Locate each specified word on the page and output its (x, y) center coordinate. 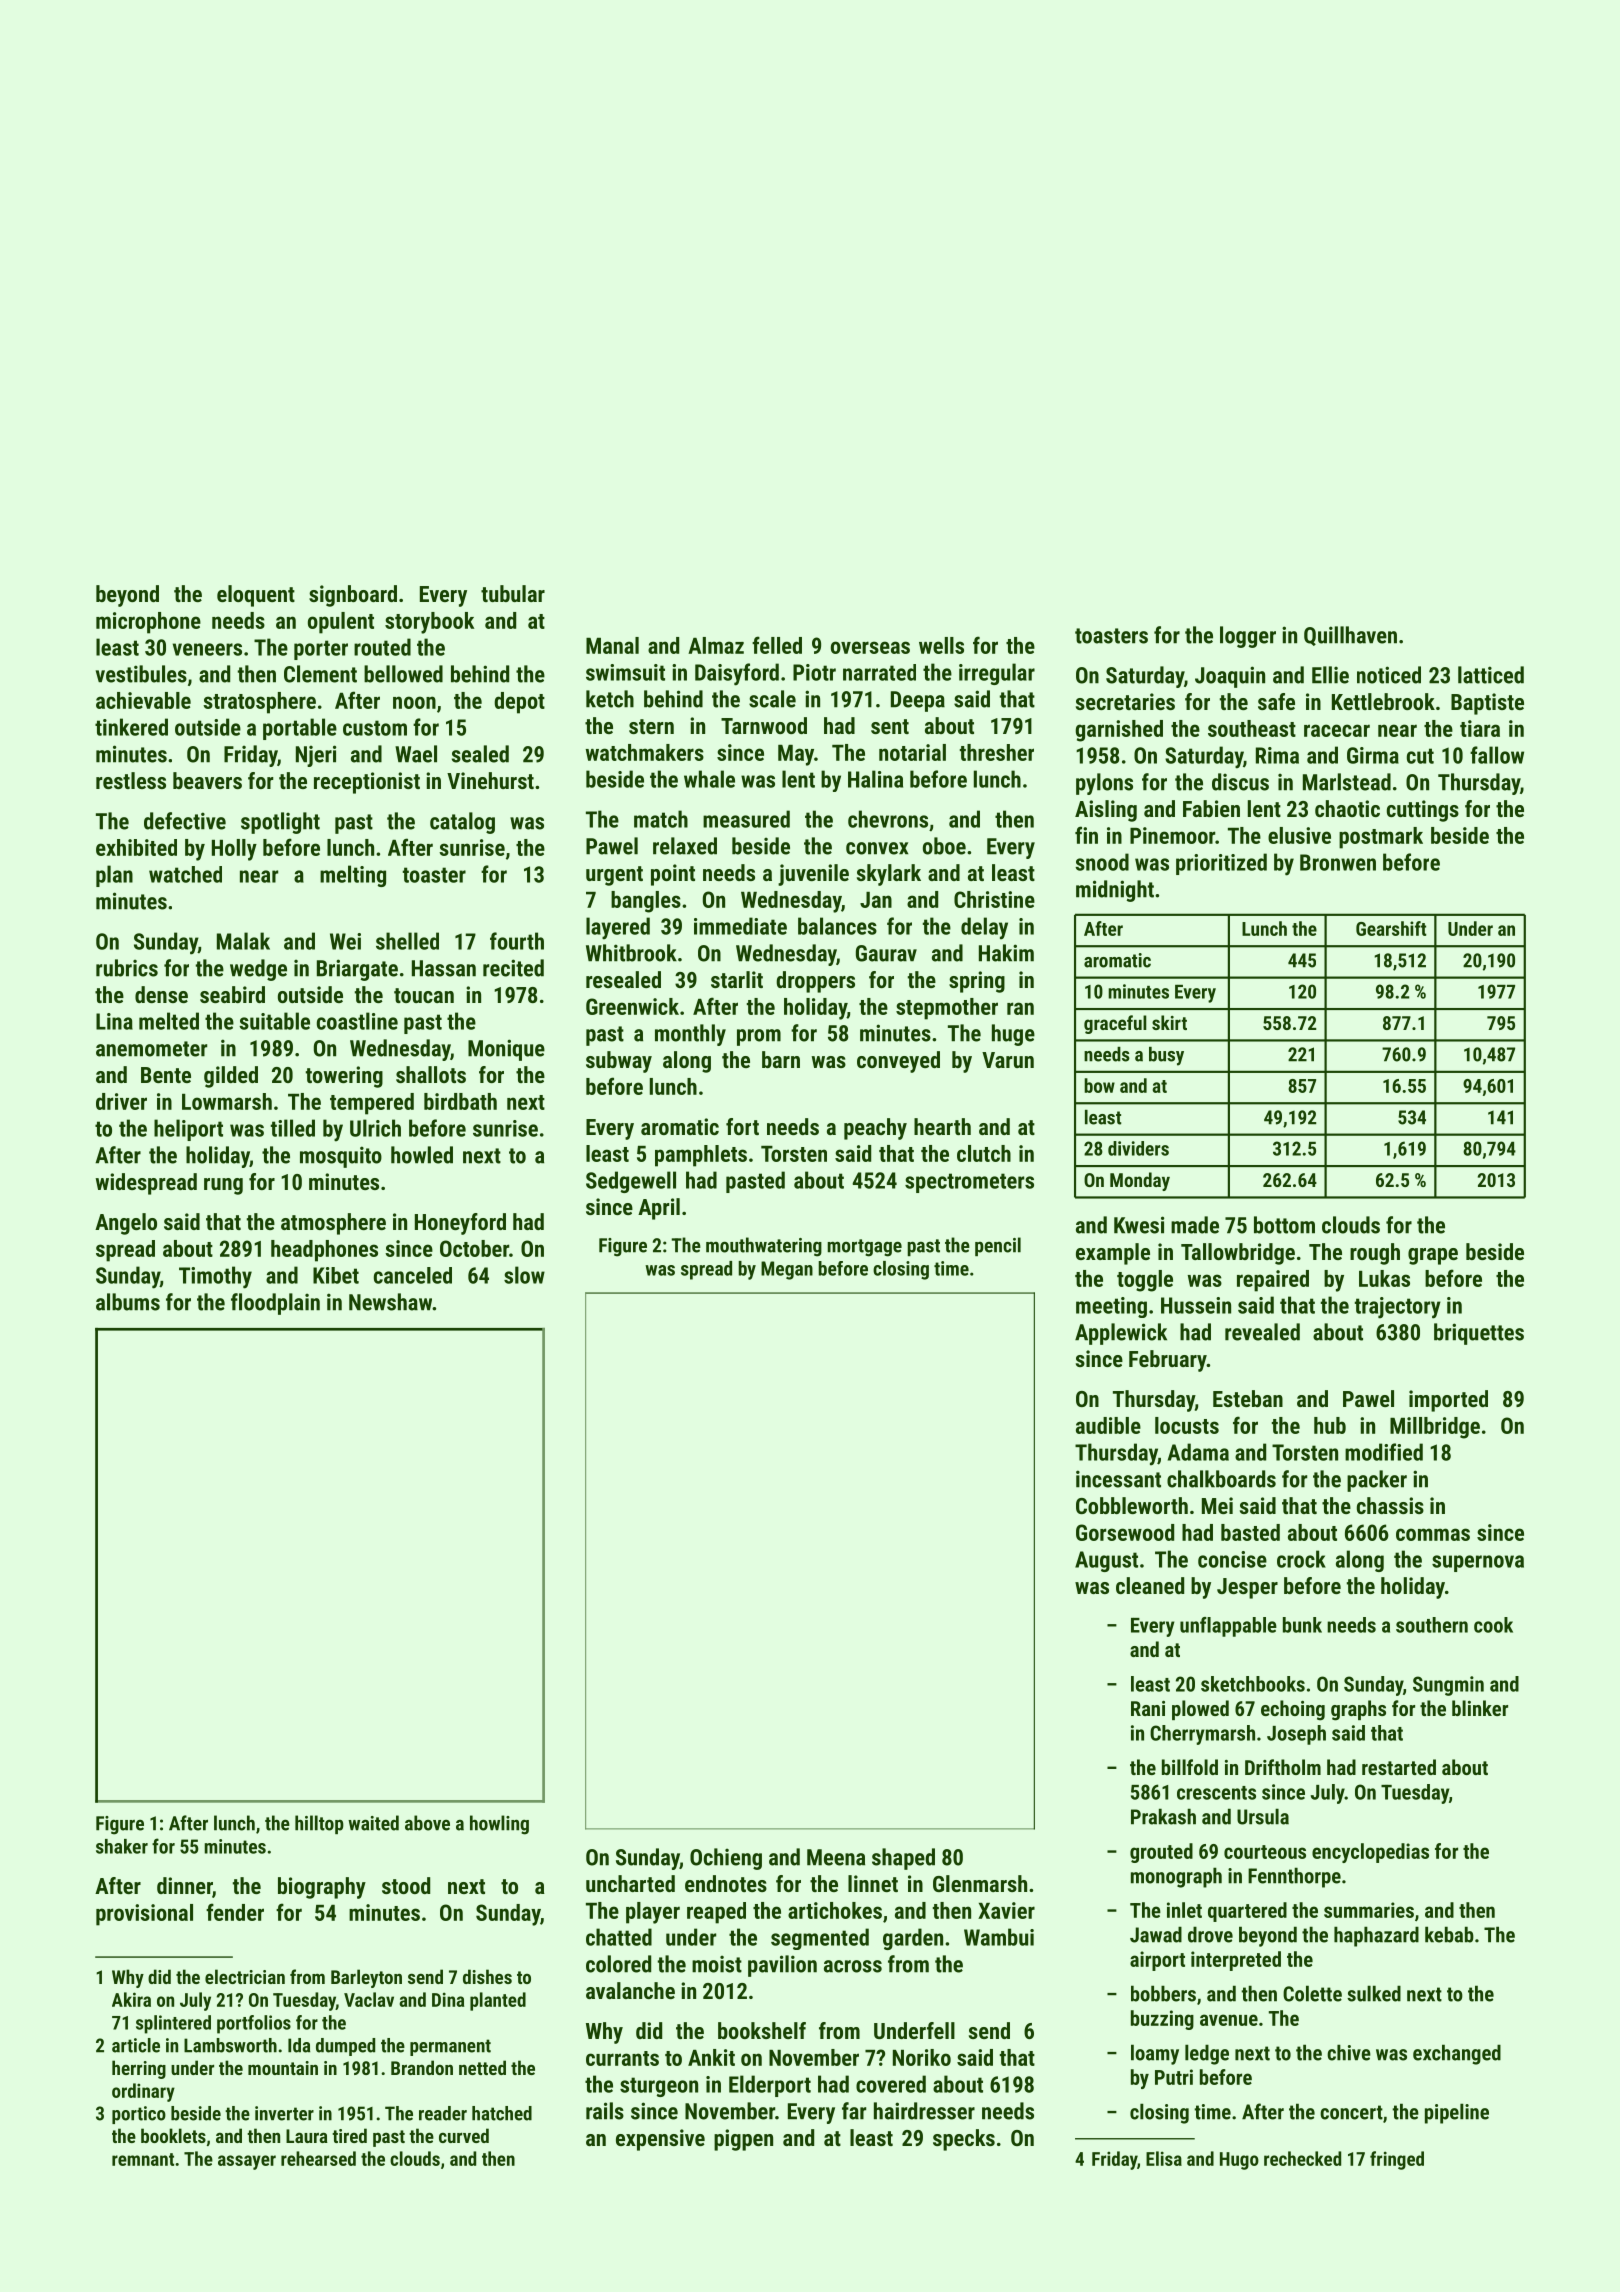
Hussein (1196, 1305)
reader (443, 2113)
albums (128, 1302)
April (659, 1209)
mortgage (864, 1248)
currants (622, 2058)
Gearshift (1391, 928)
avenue (1229, 2020)
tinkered (131, 727)
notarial (912, 752)
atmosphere (333, 1224)
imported (1448, 1401)
